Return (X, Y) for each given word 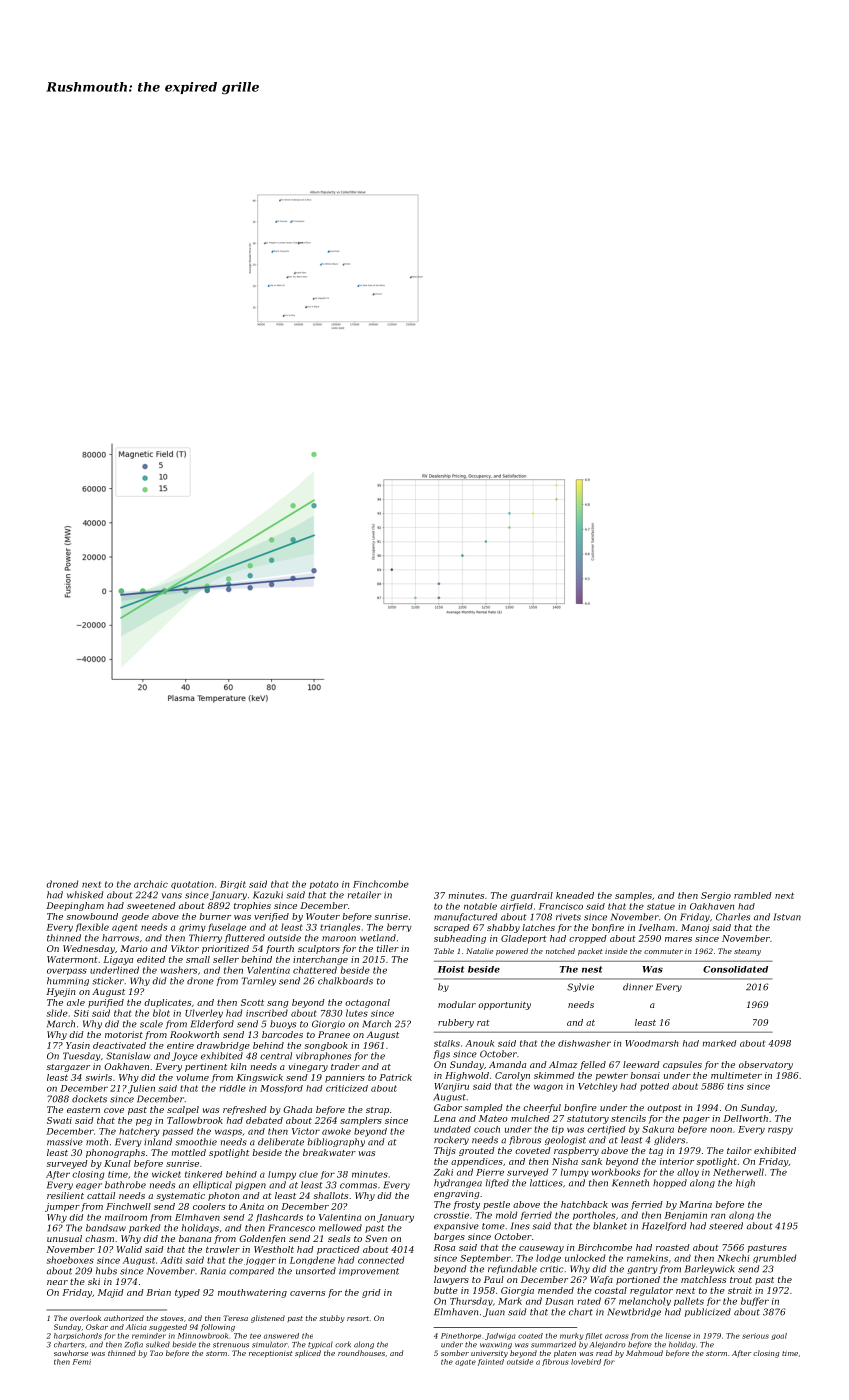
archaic (151, 884)
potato (324, 885)
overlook (85, 1318)
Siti (81, 1013)
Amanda (507, 1064)
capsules (682, 1065)
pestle (496, 1205)
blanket (610, 1226)
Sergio (716, 896)
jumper (62, 1207)
